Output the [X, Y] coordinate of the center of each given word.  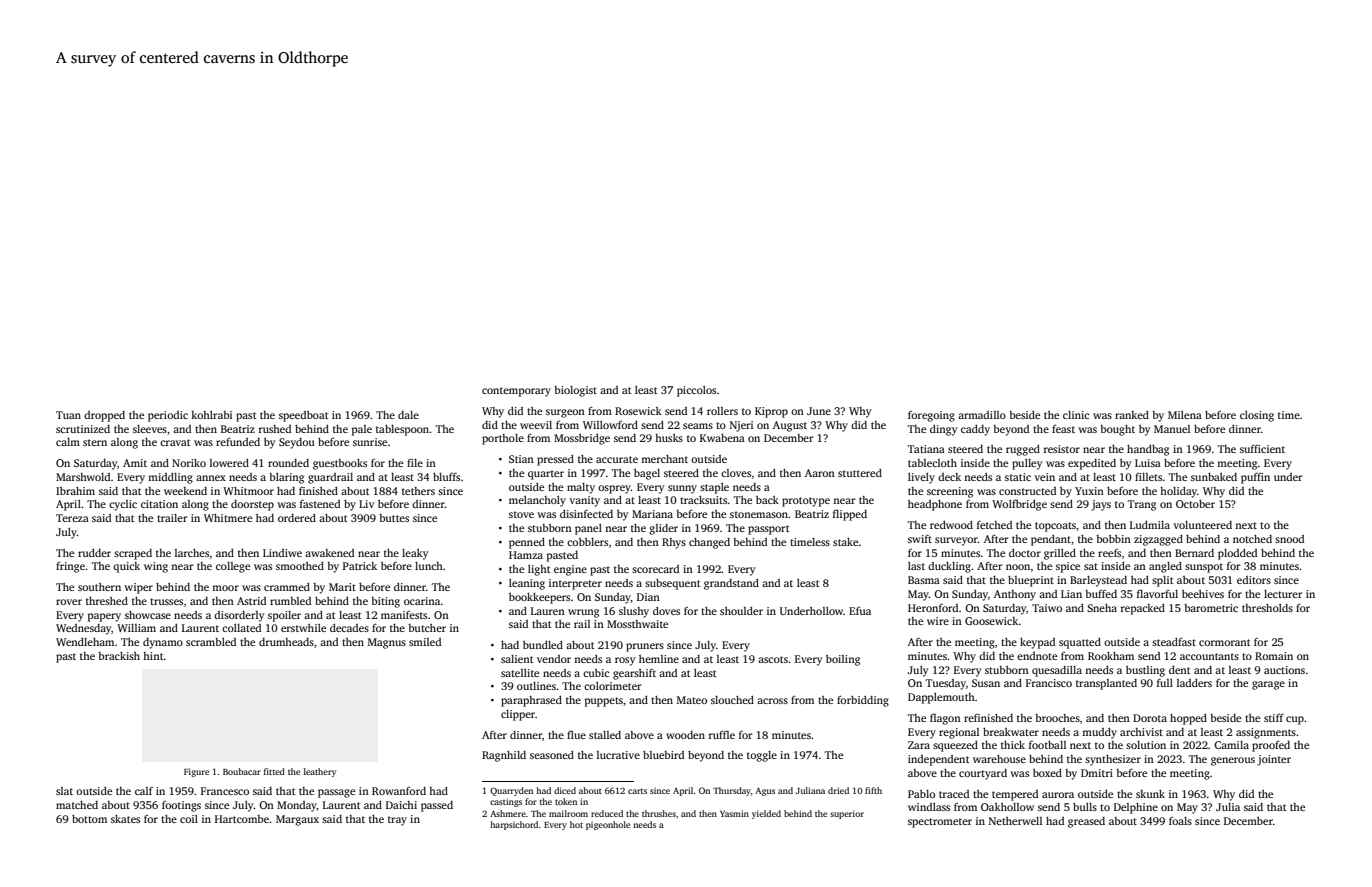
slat [64, 791]
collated [241, 628]
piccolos [696, 391]
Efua [860, 611]
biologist [575, 391]
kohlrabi [211, 415]
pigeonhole [608, 825]
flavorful [1157, 593]
